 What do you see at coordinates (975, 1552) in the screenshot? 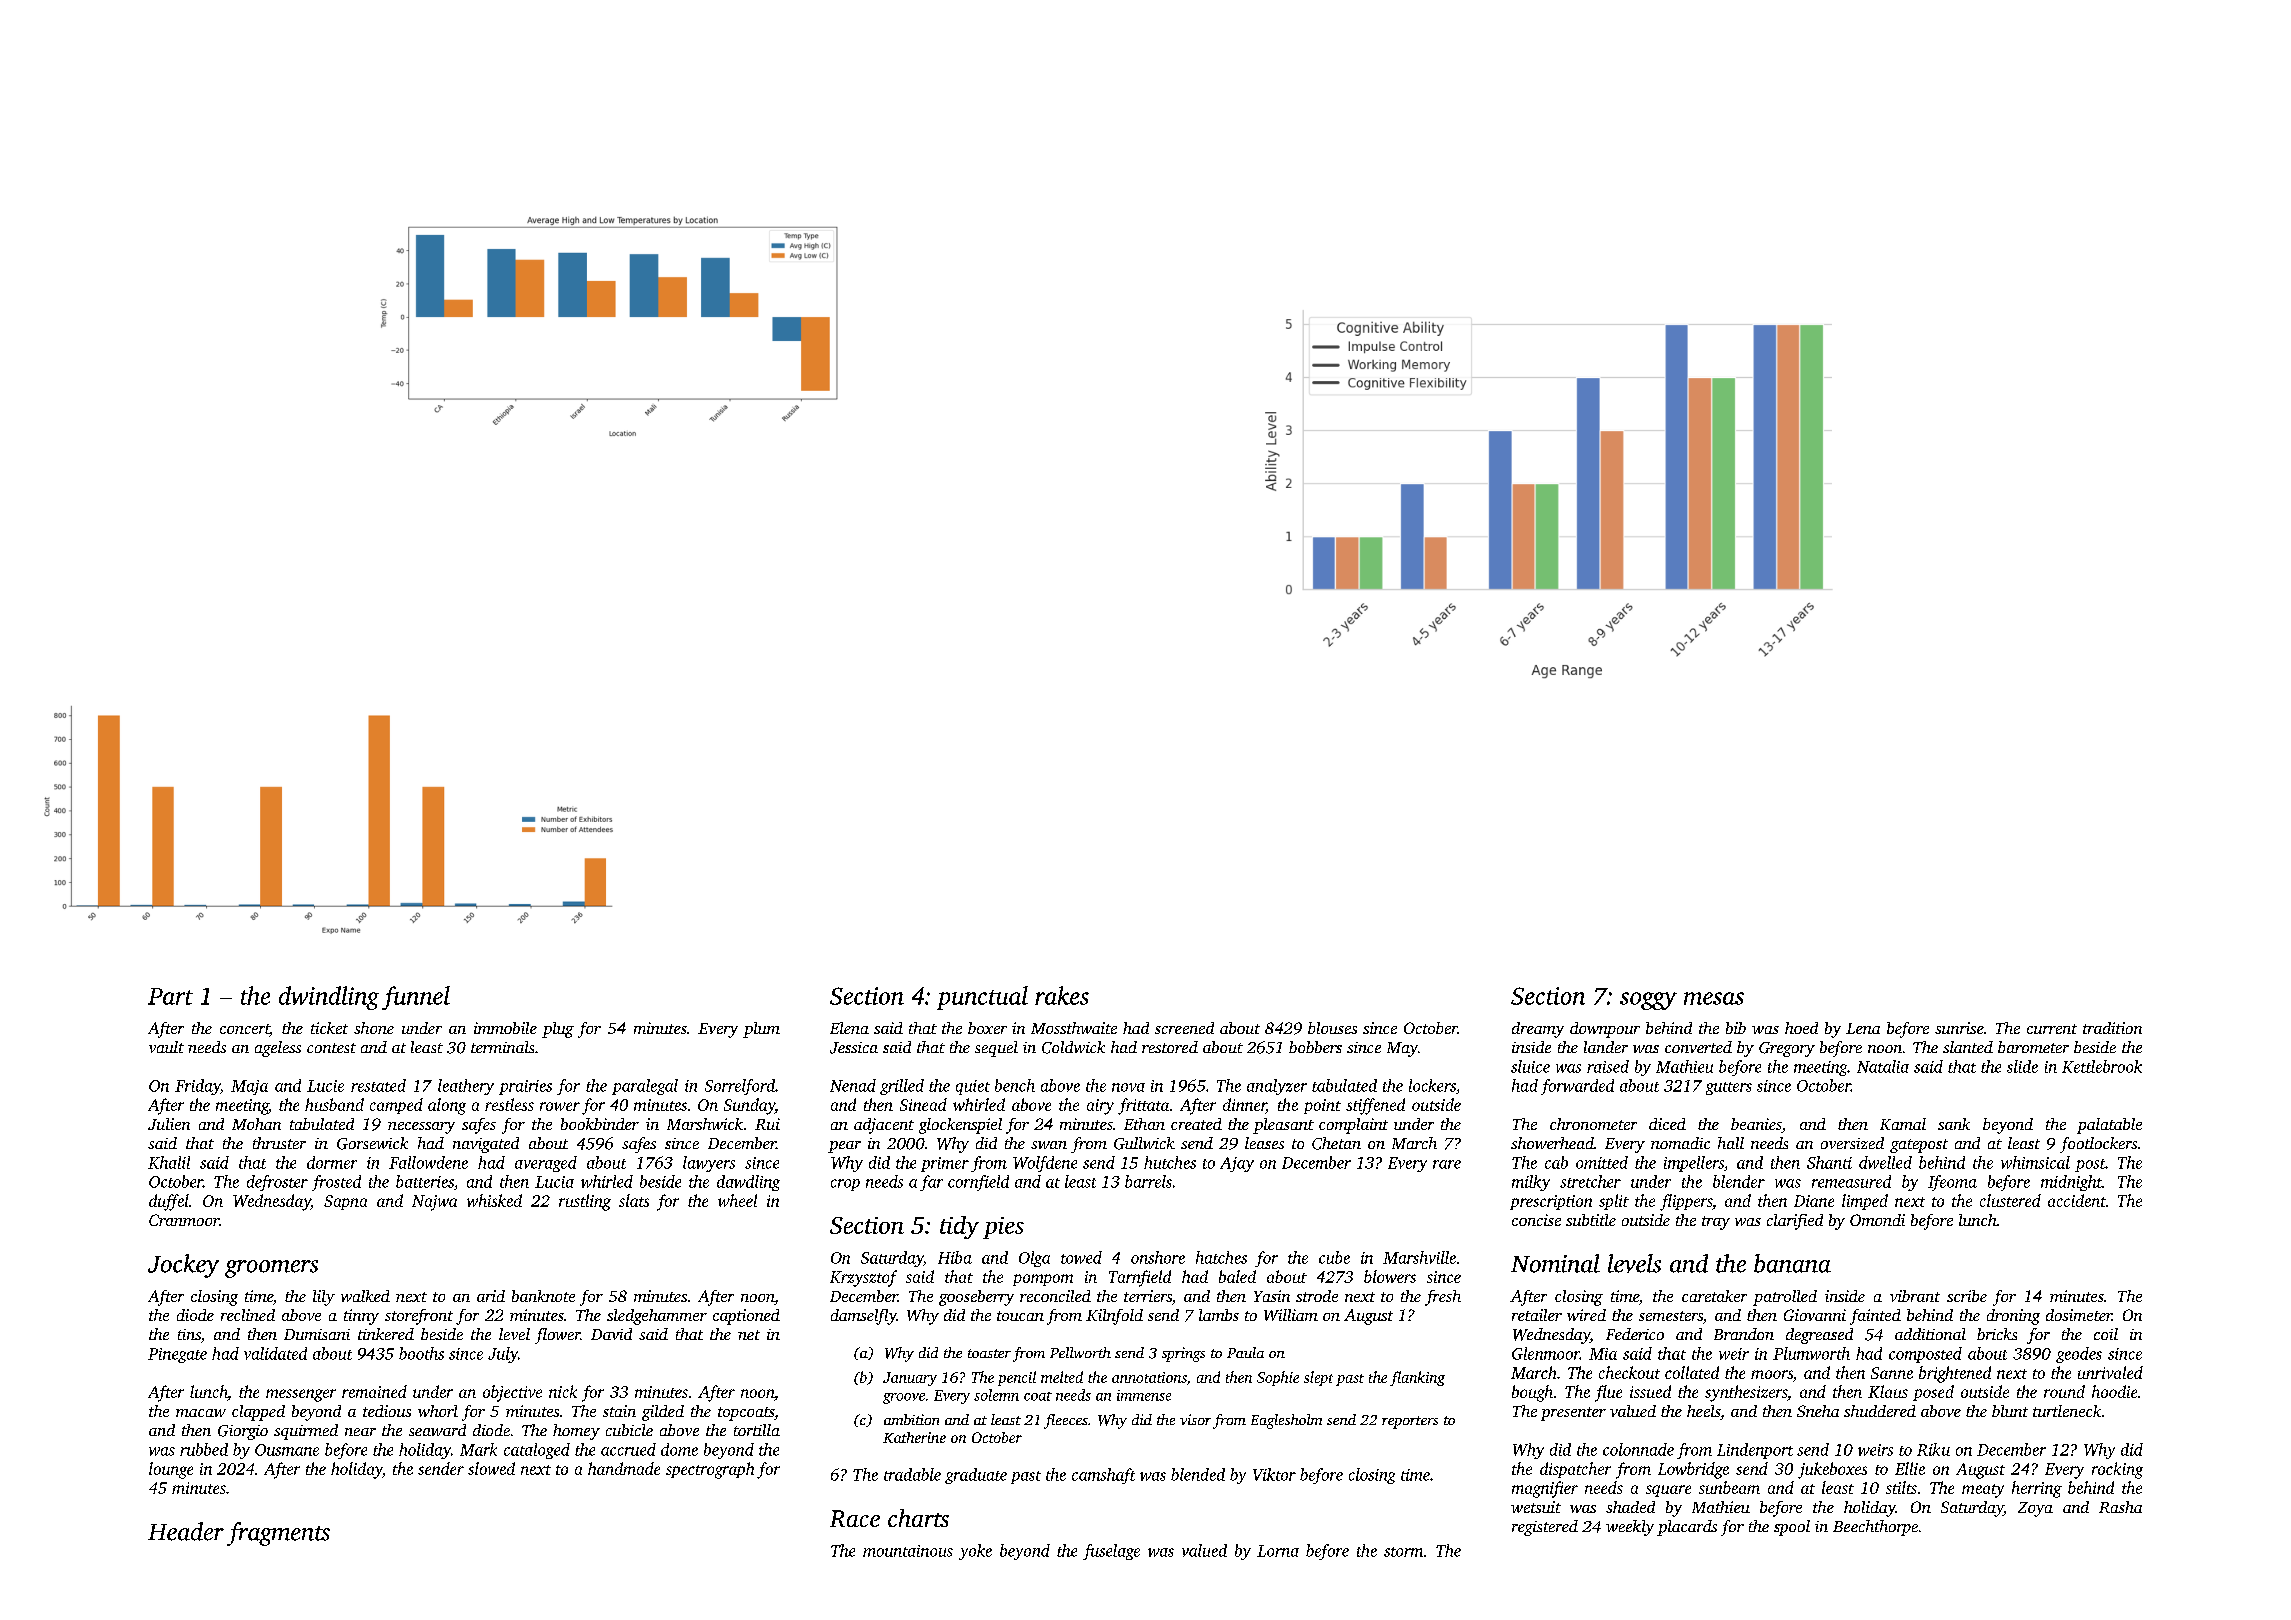
I see `yoke` at bounding box center [975, 1552].
